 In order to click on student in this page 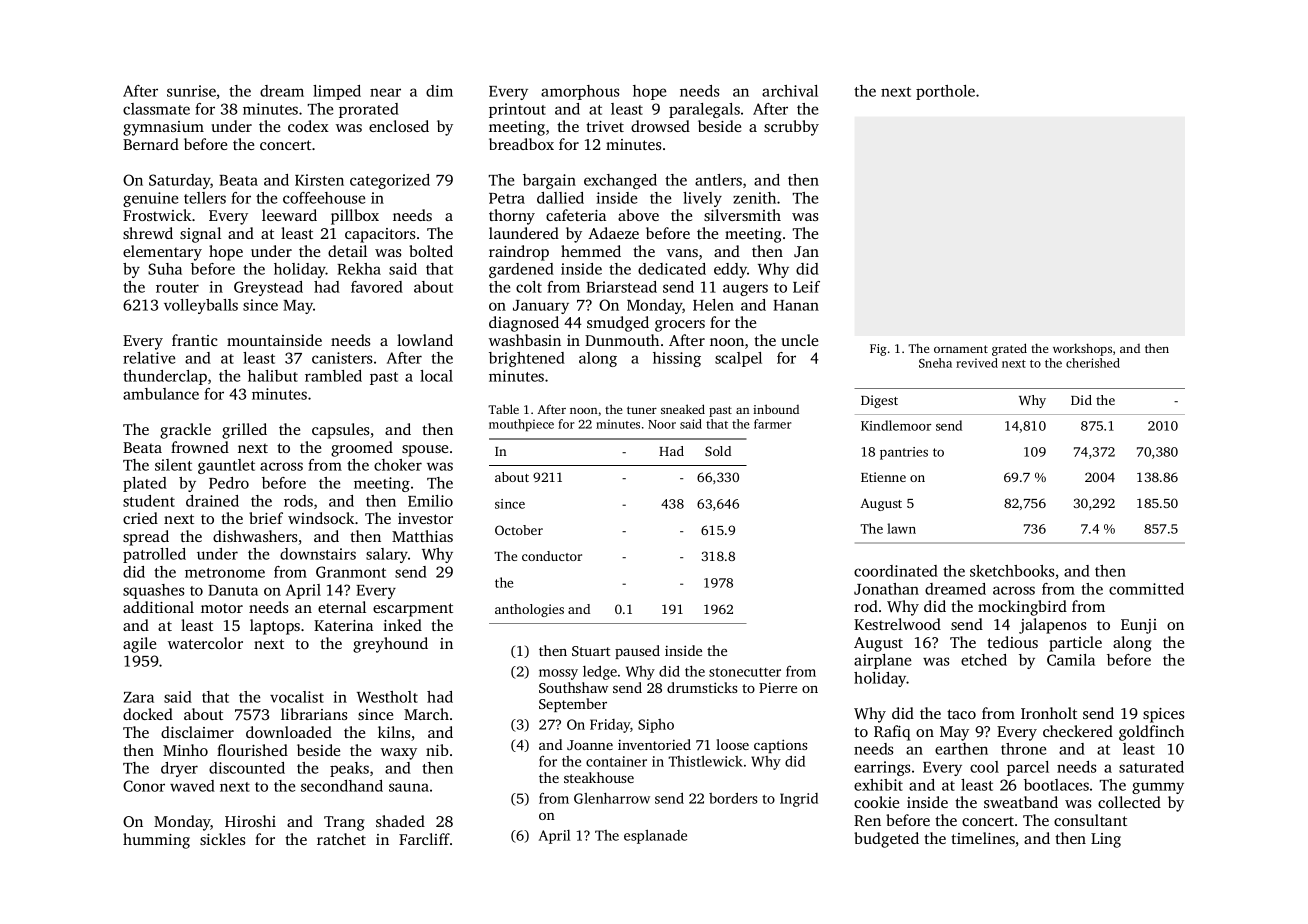, I will do `click(149, 501)`.
